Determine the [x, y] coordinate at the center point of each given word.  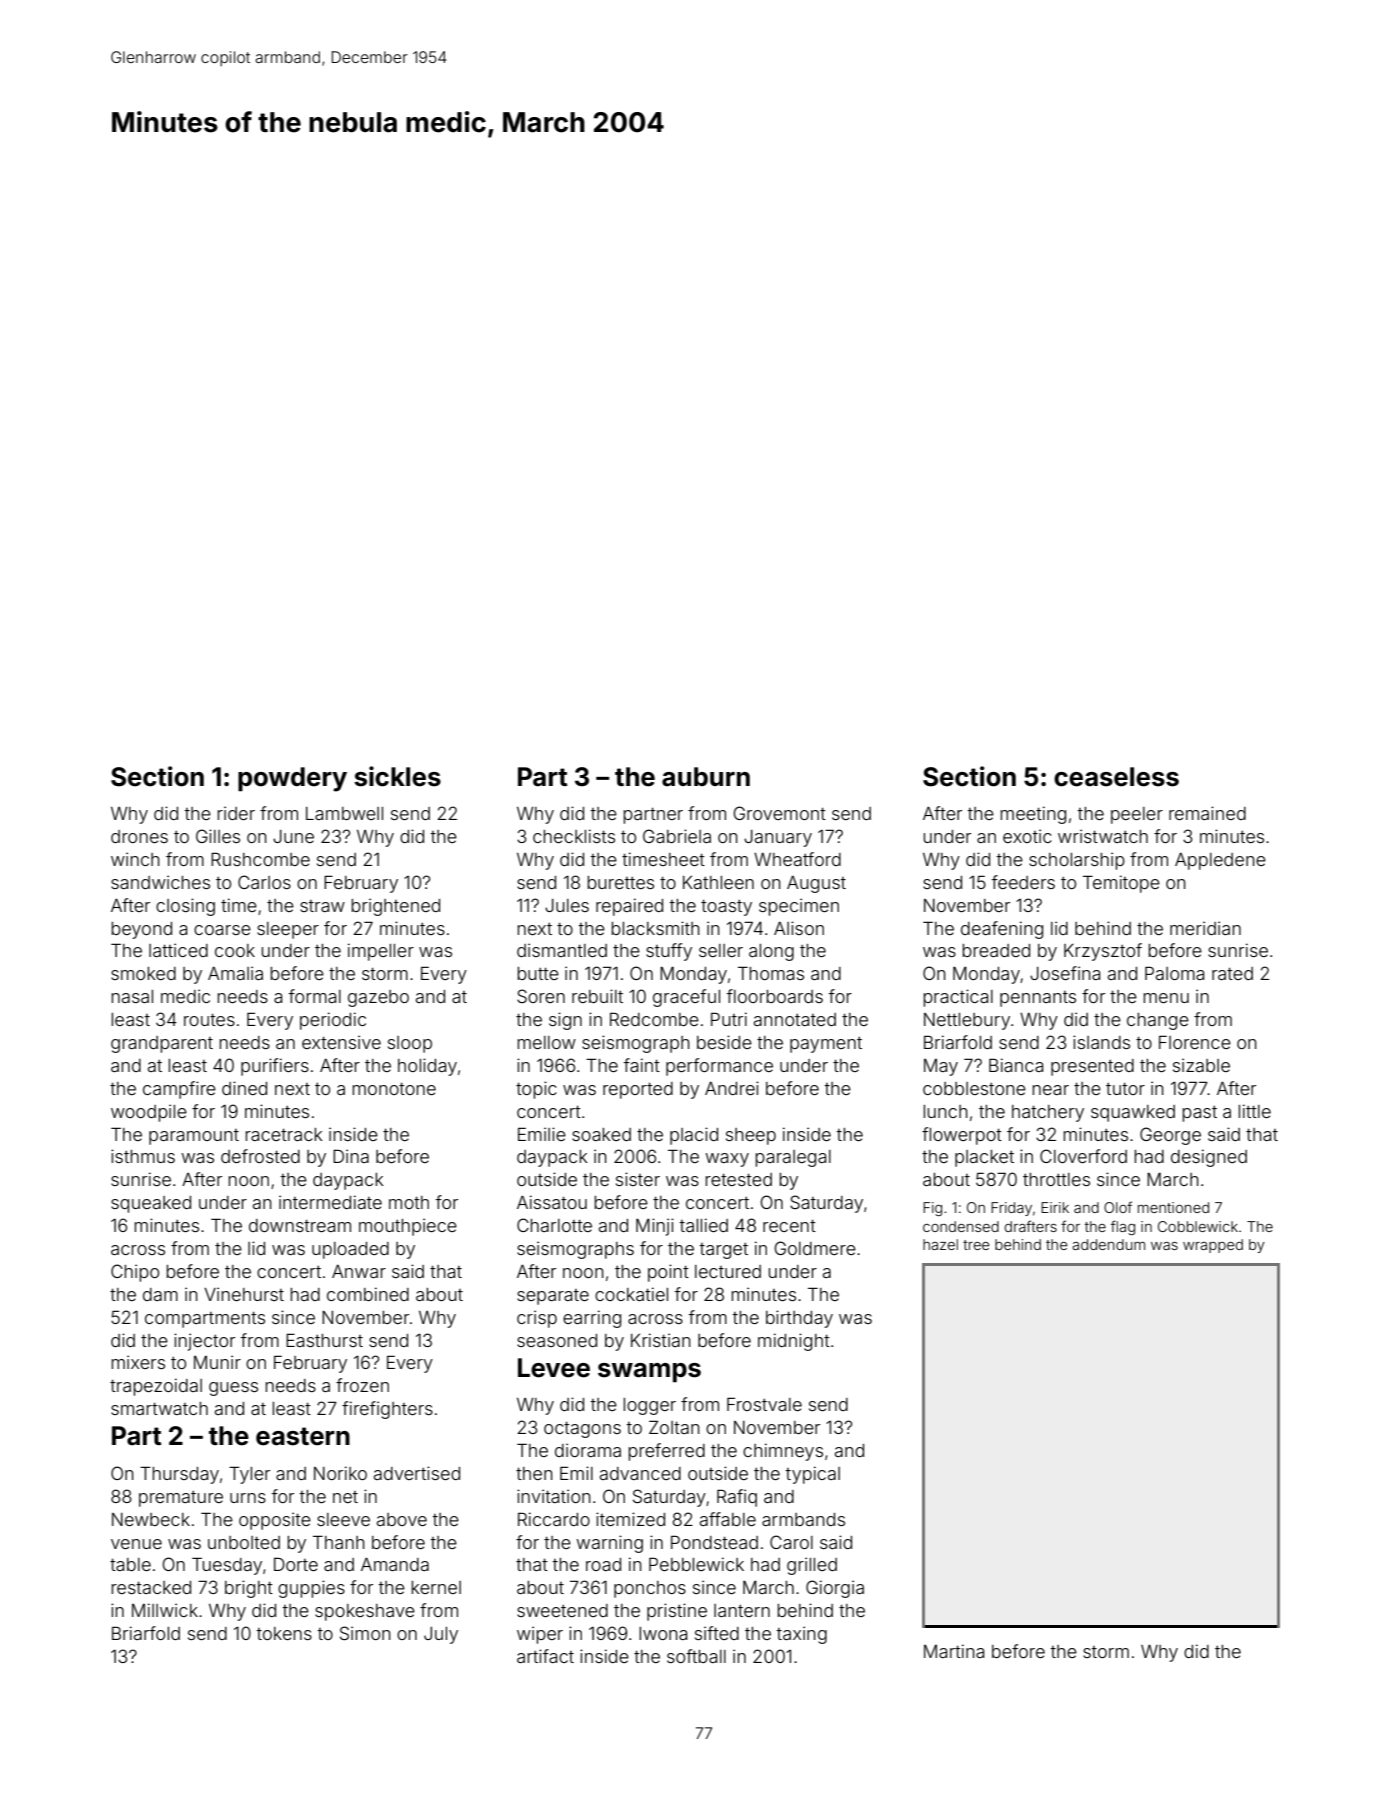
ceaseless [1116, 777]
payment [826, 1045]
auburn [706, 777]
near [1050, 1090]
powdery [292, 779]
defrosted [260, 1156]
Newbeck [151, 1519]
